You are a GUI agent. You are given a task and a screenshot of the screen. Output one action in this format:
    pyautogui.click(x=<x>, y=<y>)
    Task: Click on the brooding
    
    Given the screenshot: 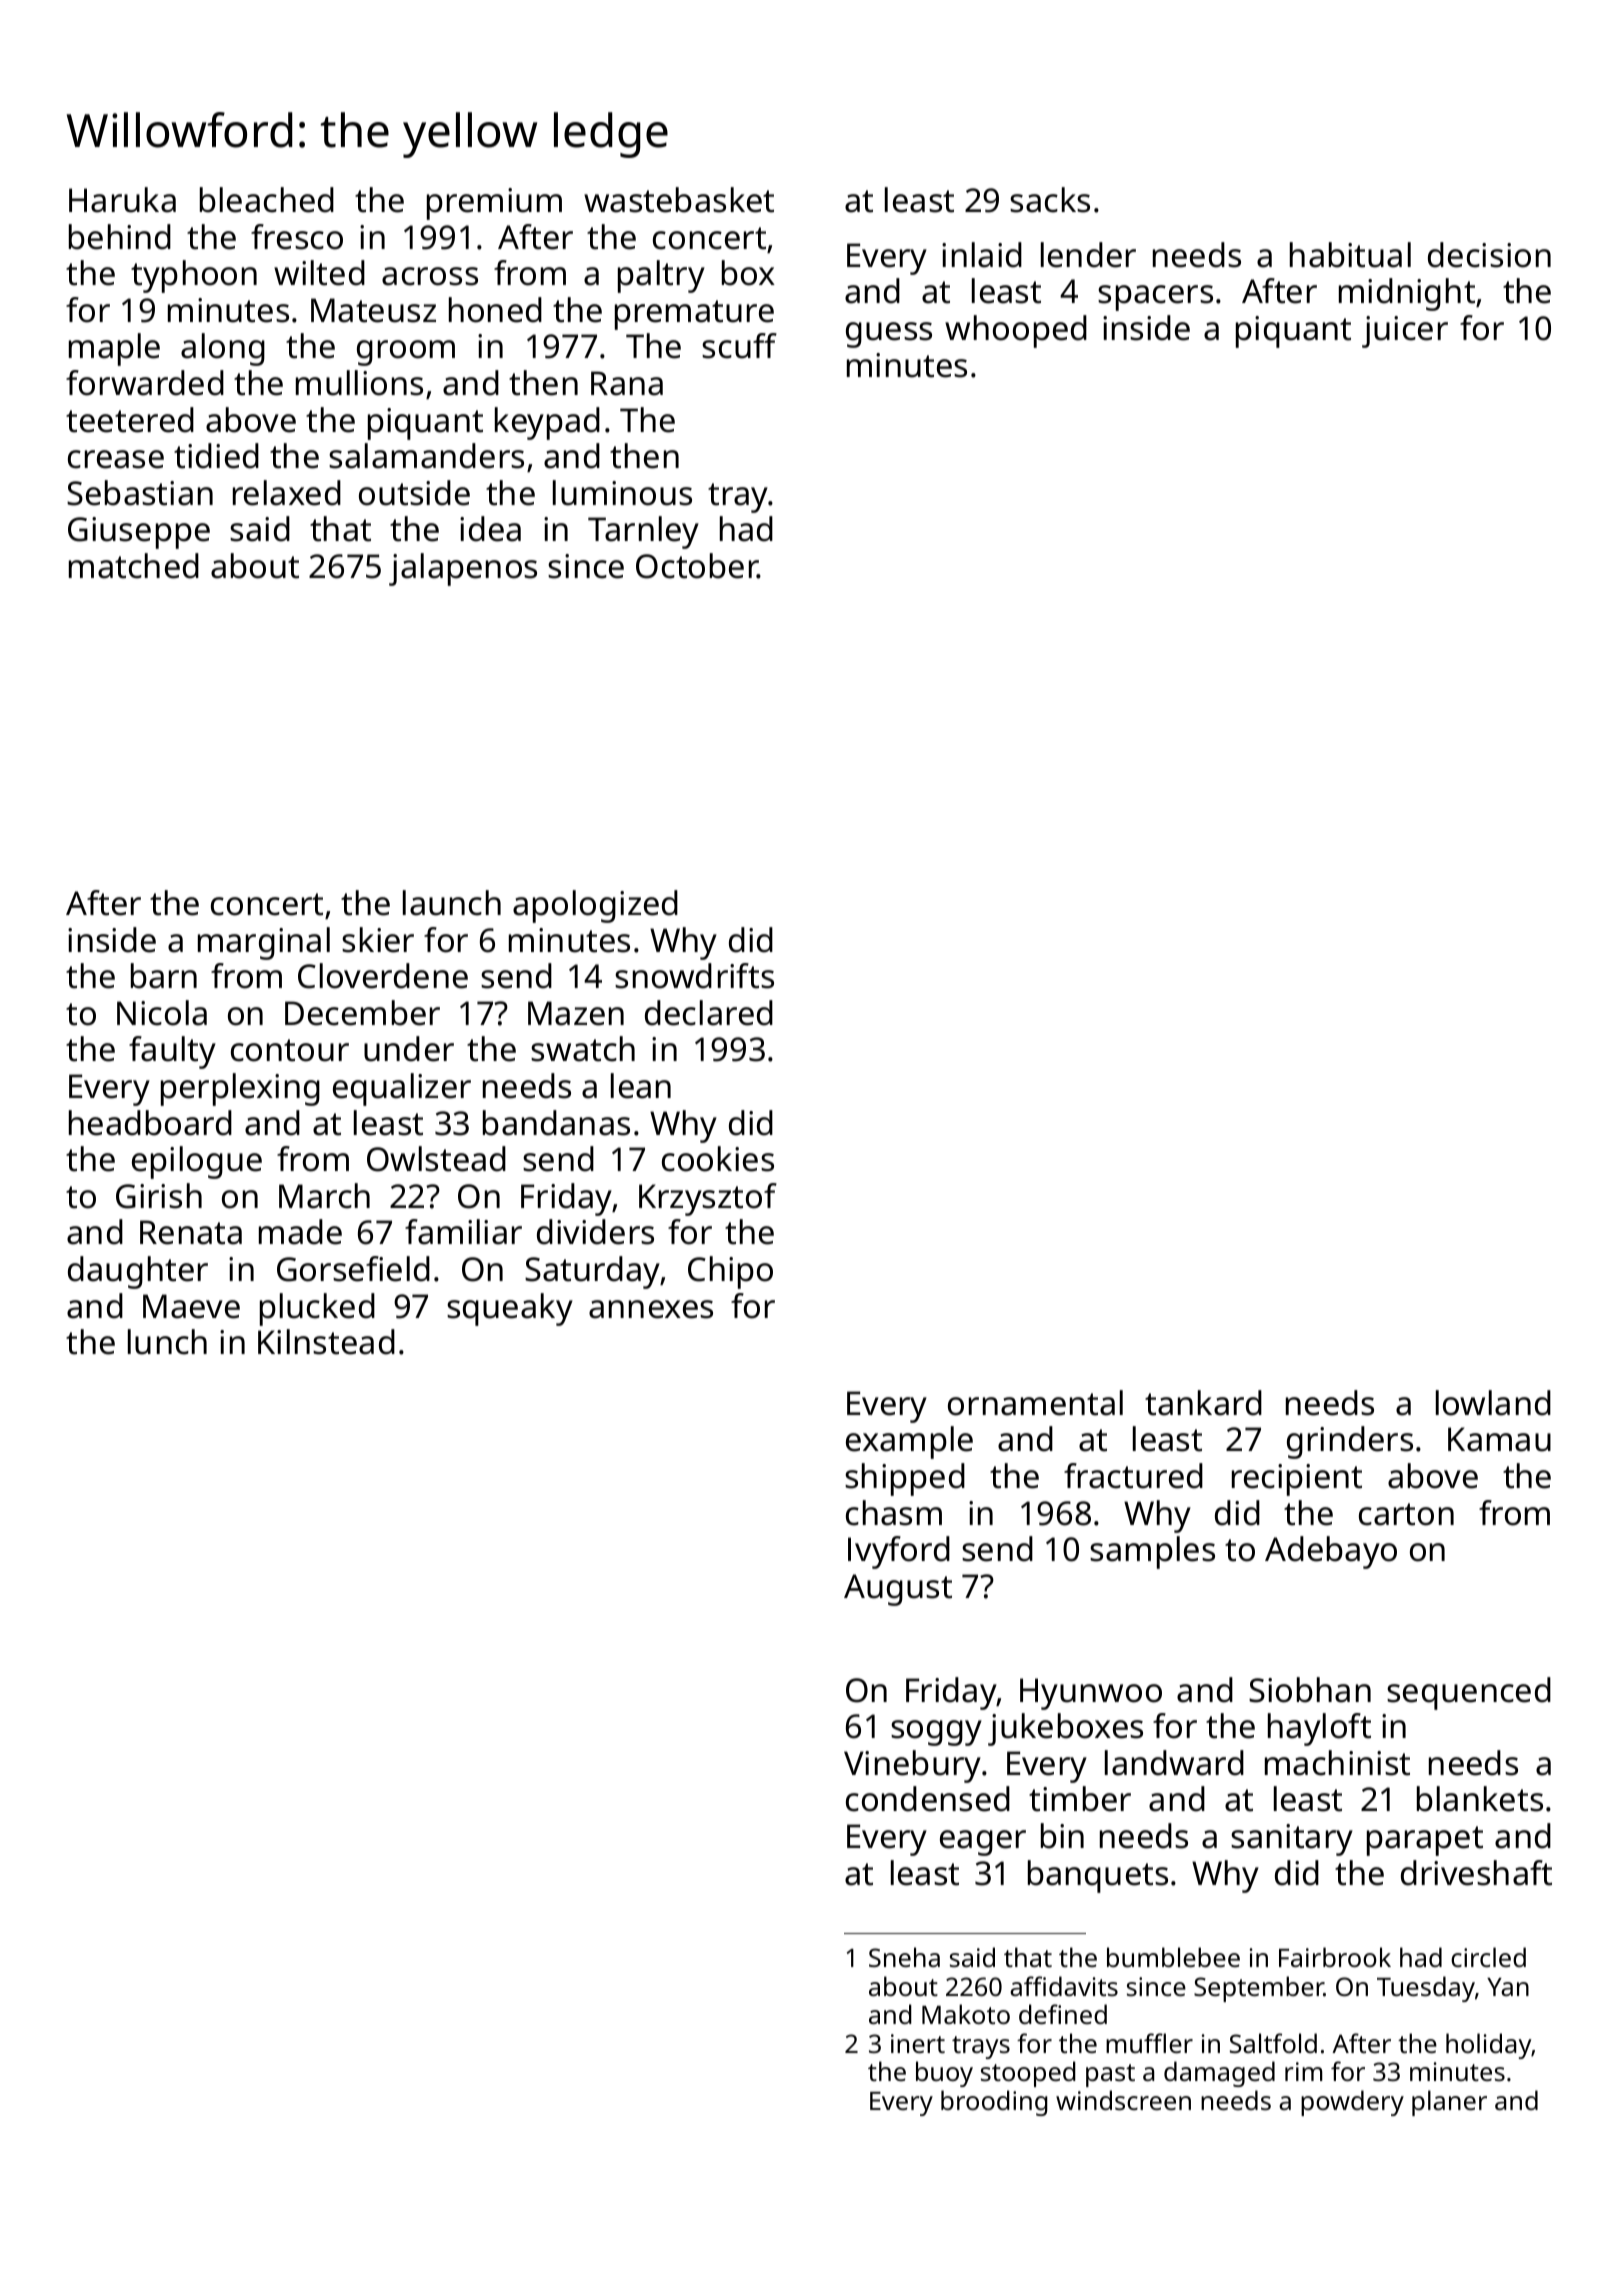 What is the action you would take?
    pyautogui.click(x=994, y=2103)
